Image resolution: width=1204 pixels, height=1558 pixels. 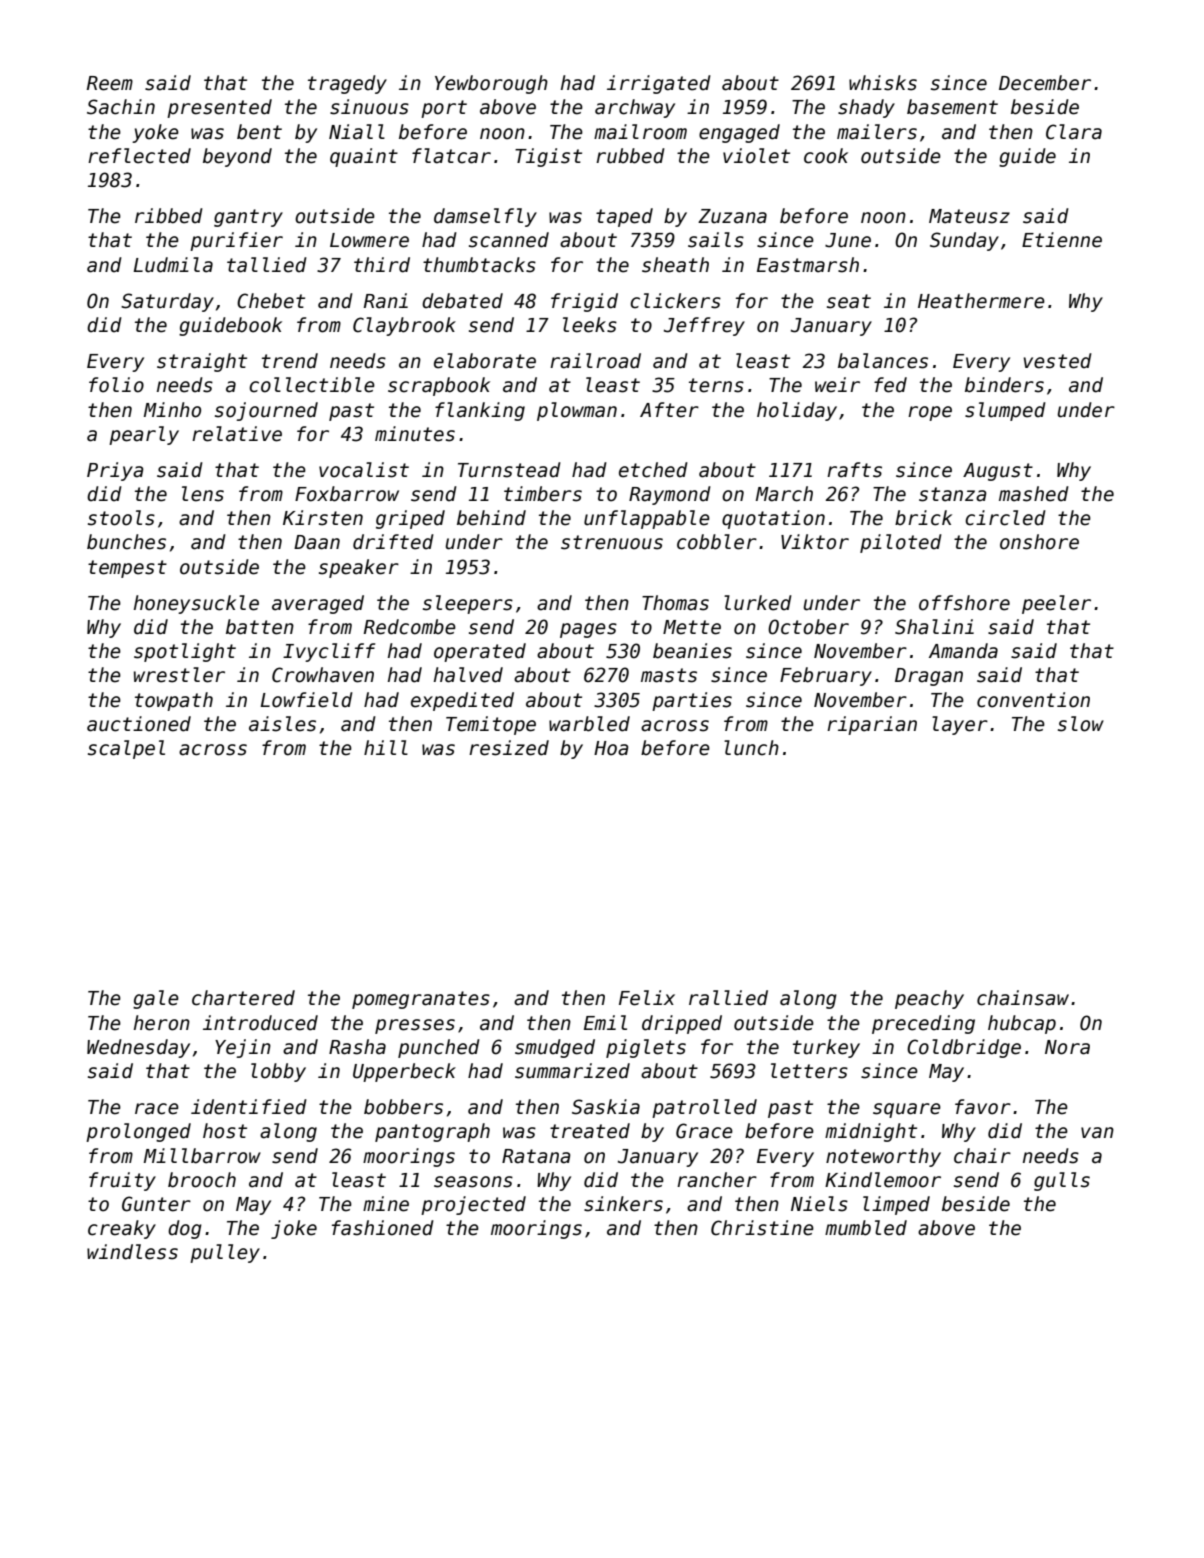 I want to click on December, so click(x=1045, y=83).
